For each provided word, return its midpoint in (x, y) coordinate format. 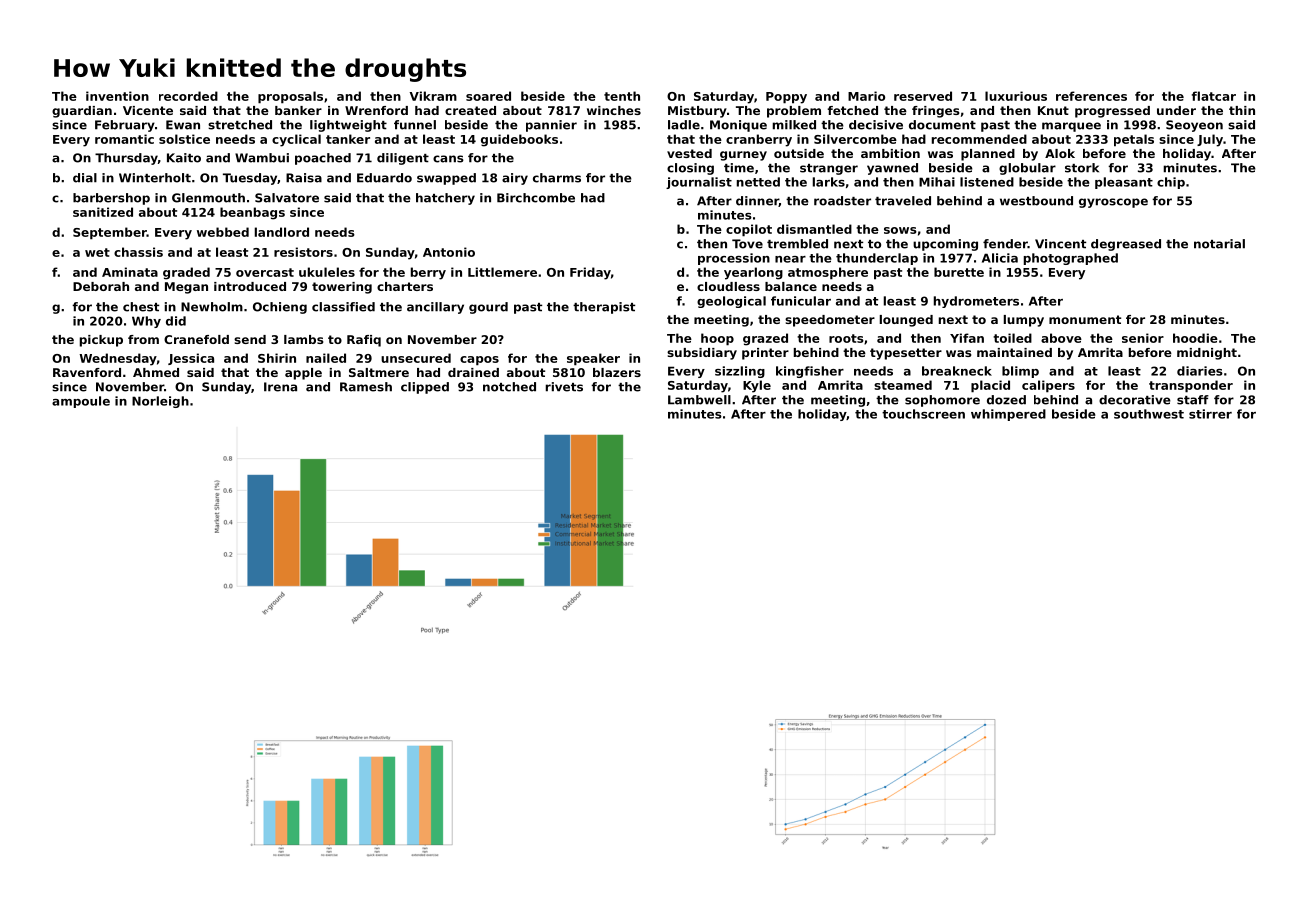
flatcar (1214, 96)
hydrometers (976, 302)
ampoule (81, 402)
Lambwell (699, 400)
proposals (290, 97)
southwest (1149, 414)
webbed (223, 232)
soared (488, 96)
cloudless (728, 286)
